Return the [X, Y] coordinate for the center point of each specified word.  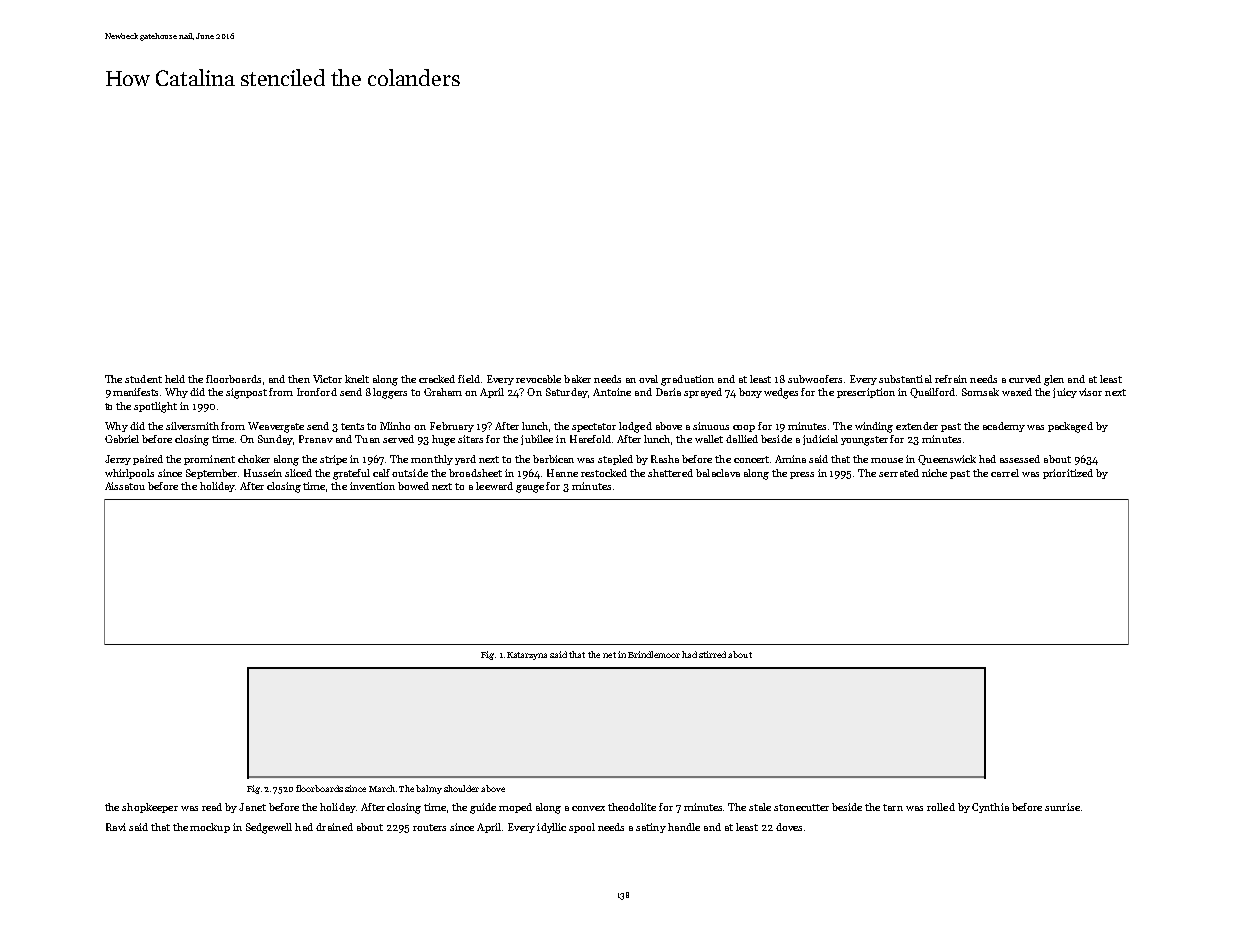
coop [744, 428]
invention [372, 486]
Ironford [317, 392]
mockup [210, 828]
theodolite [632, 807]
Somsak [980, 392]
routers [429, 827]
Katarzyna [527, 656]
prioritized [1068, 474]
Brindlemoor [654, 654]
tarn [893, 807]
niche [934, 473]
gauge [530, 489]
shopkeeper [150, 808]
